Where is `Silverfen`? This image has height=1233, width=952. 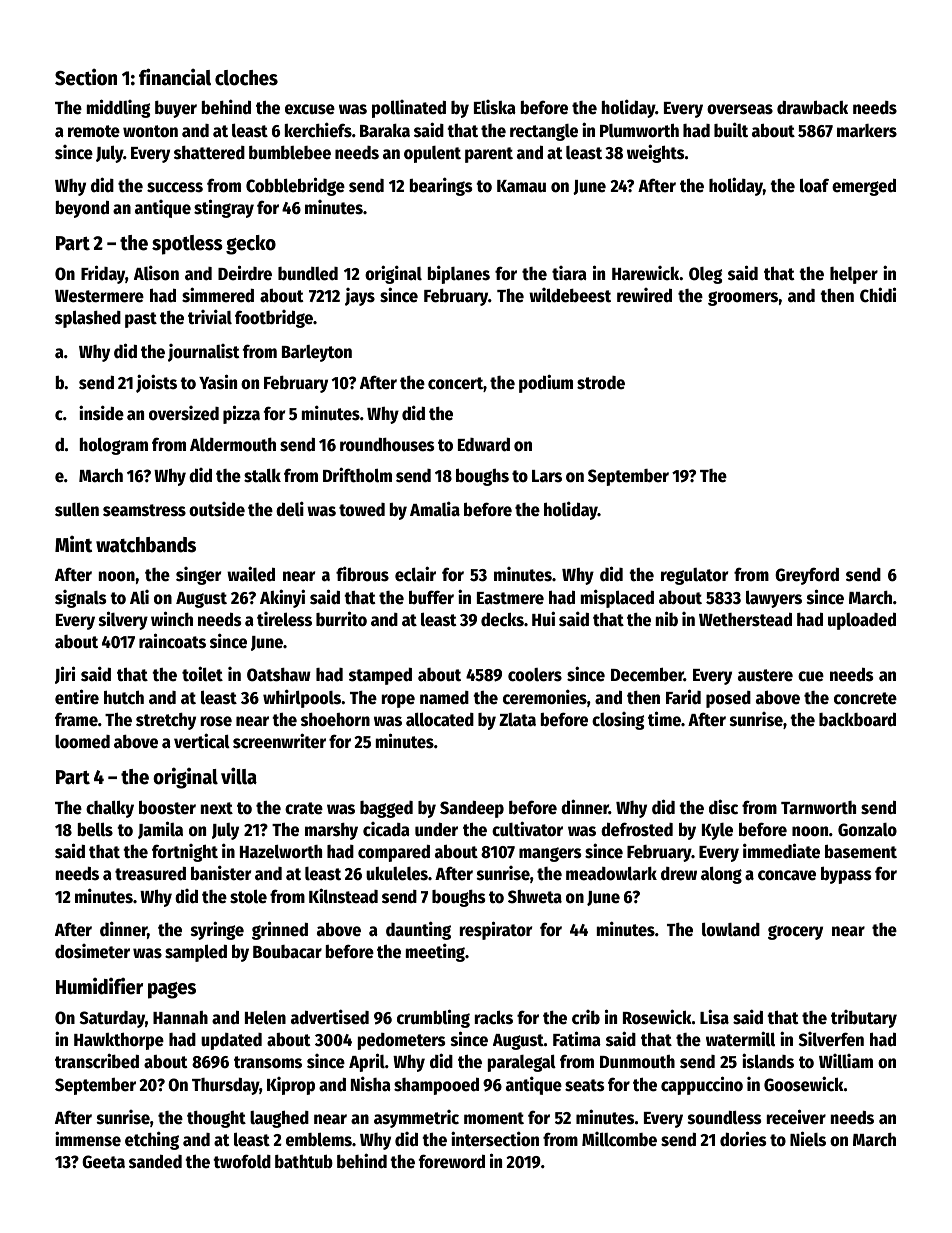 Silverfen is located at coordinates (831, 1039).
